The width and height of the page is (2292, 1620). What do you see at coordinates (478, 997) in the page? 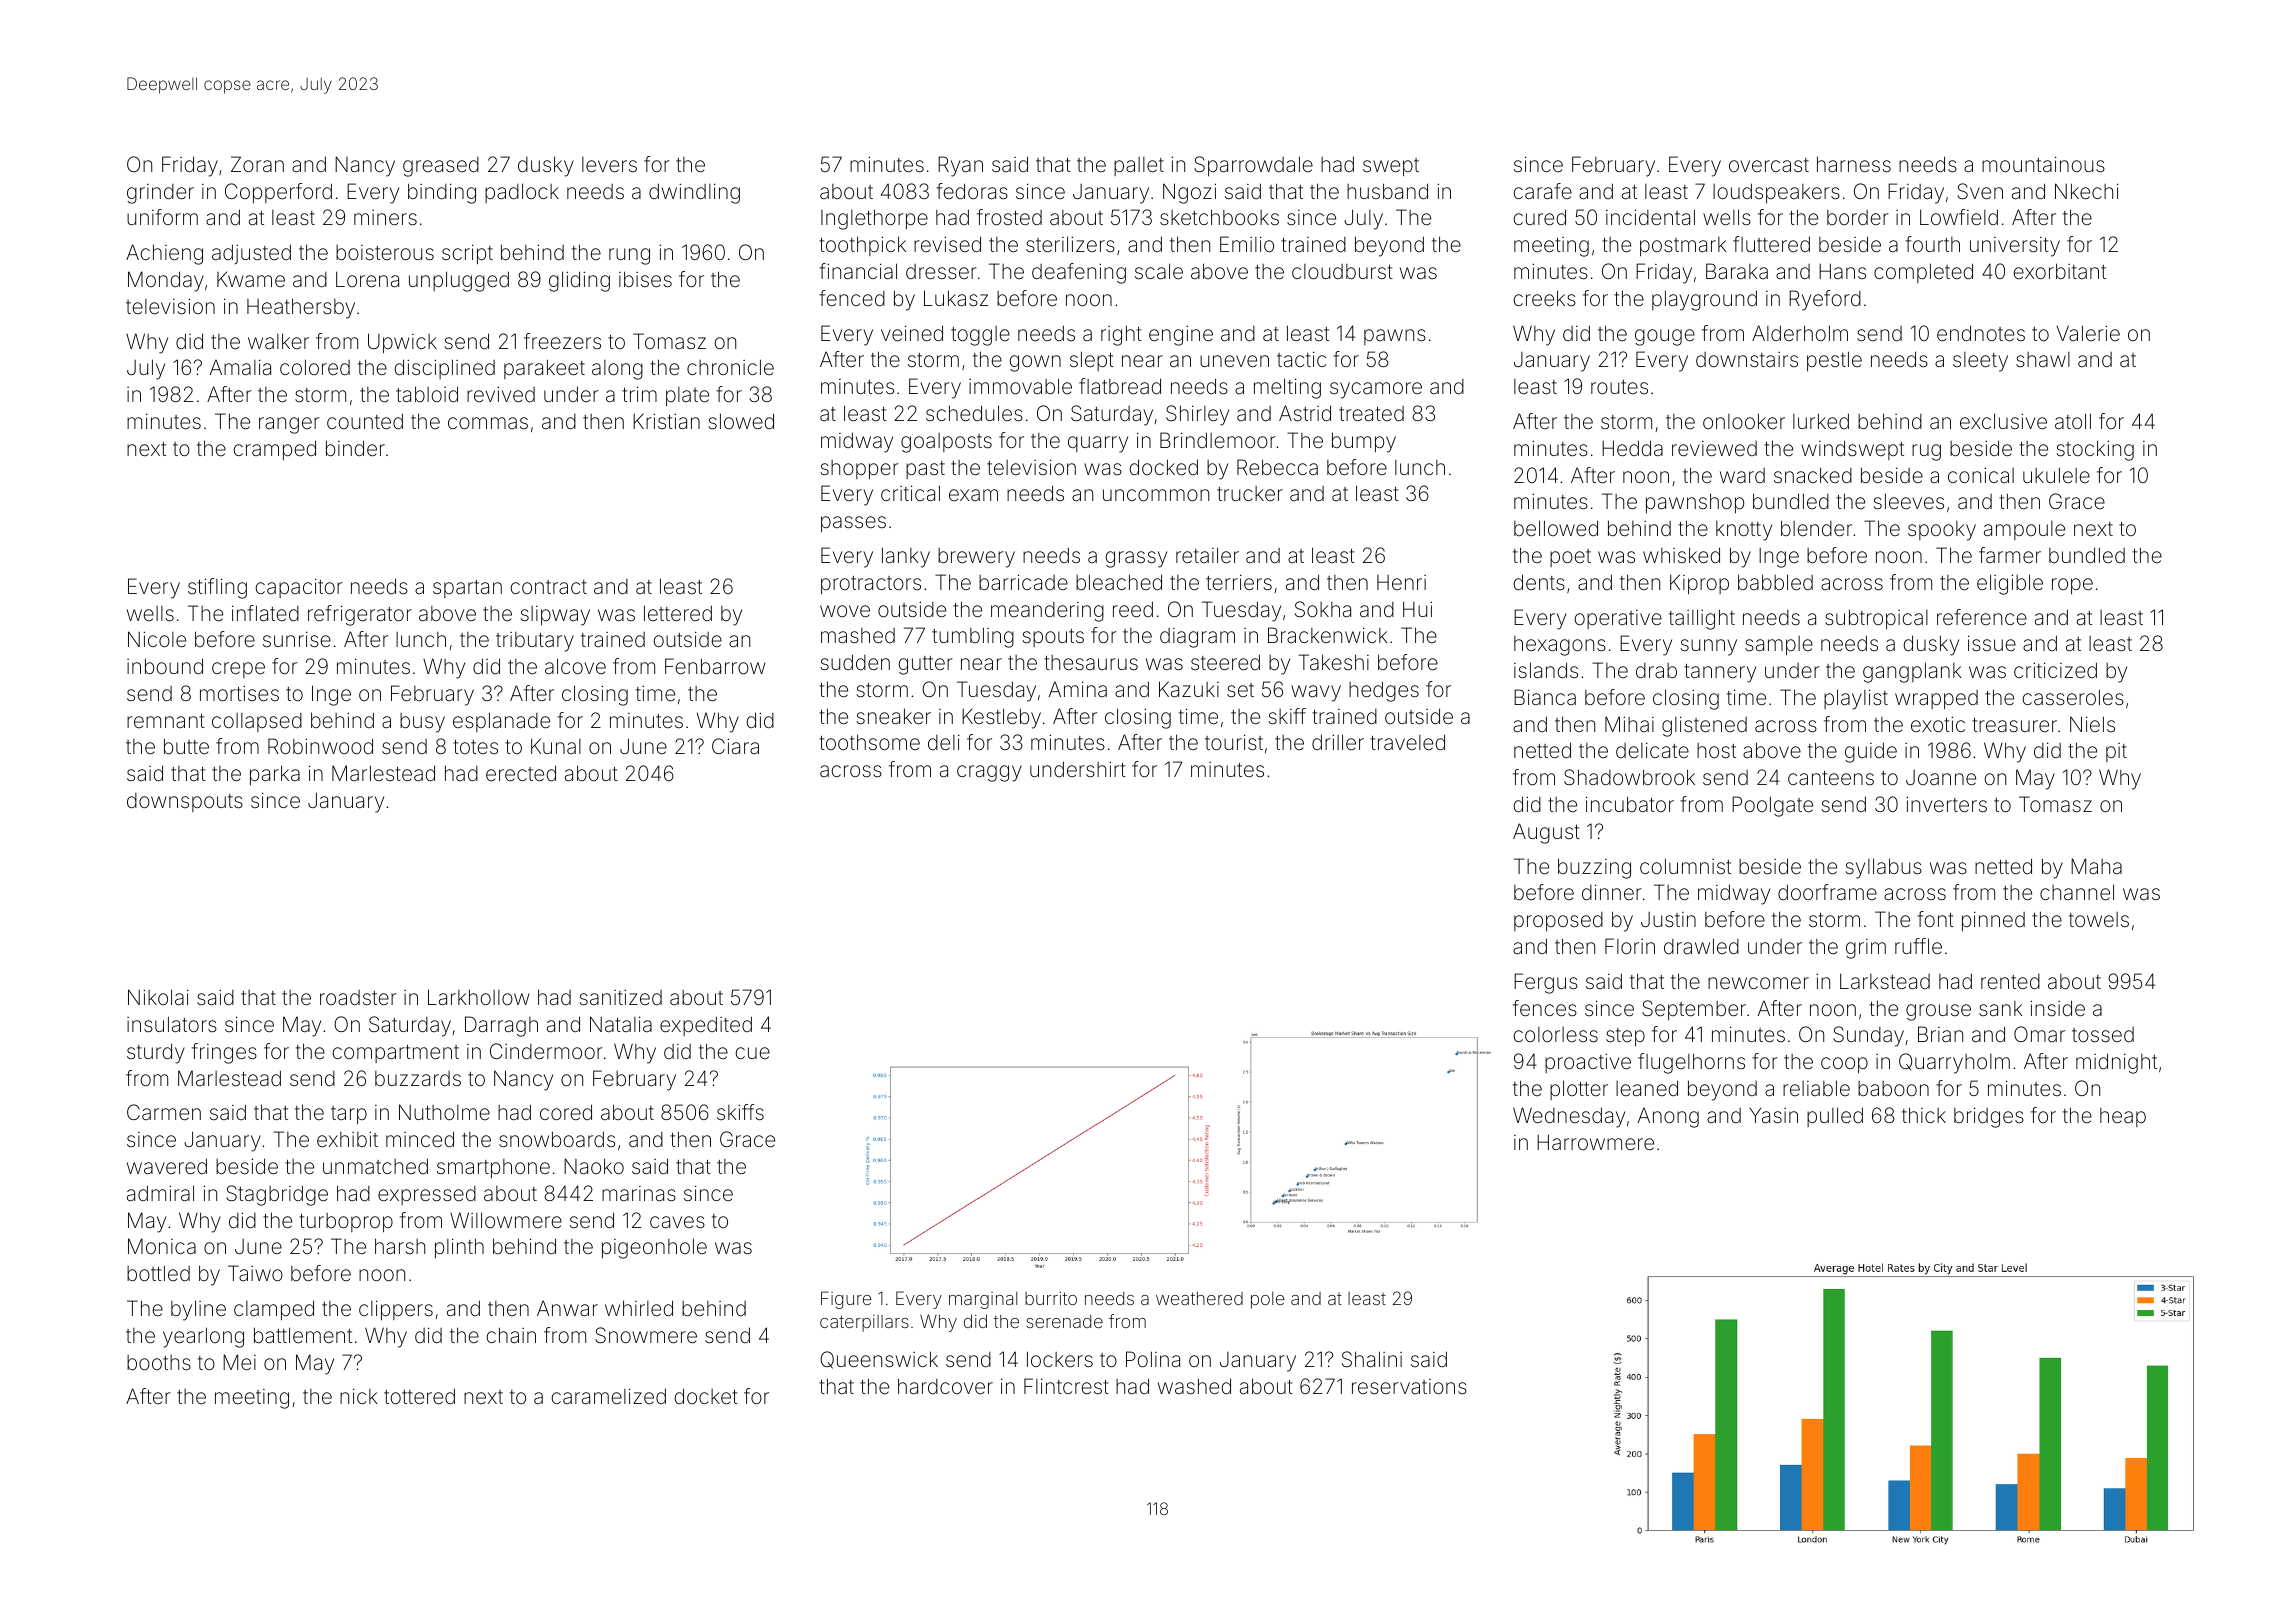
I see `Larkhollow` at bounding box center [478, 997].
